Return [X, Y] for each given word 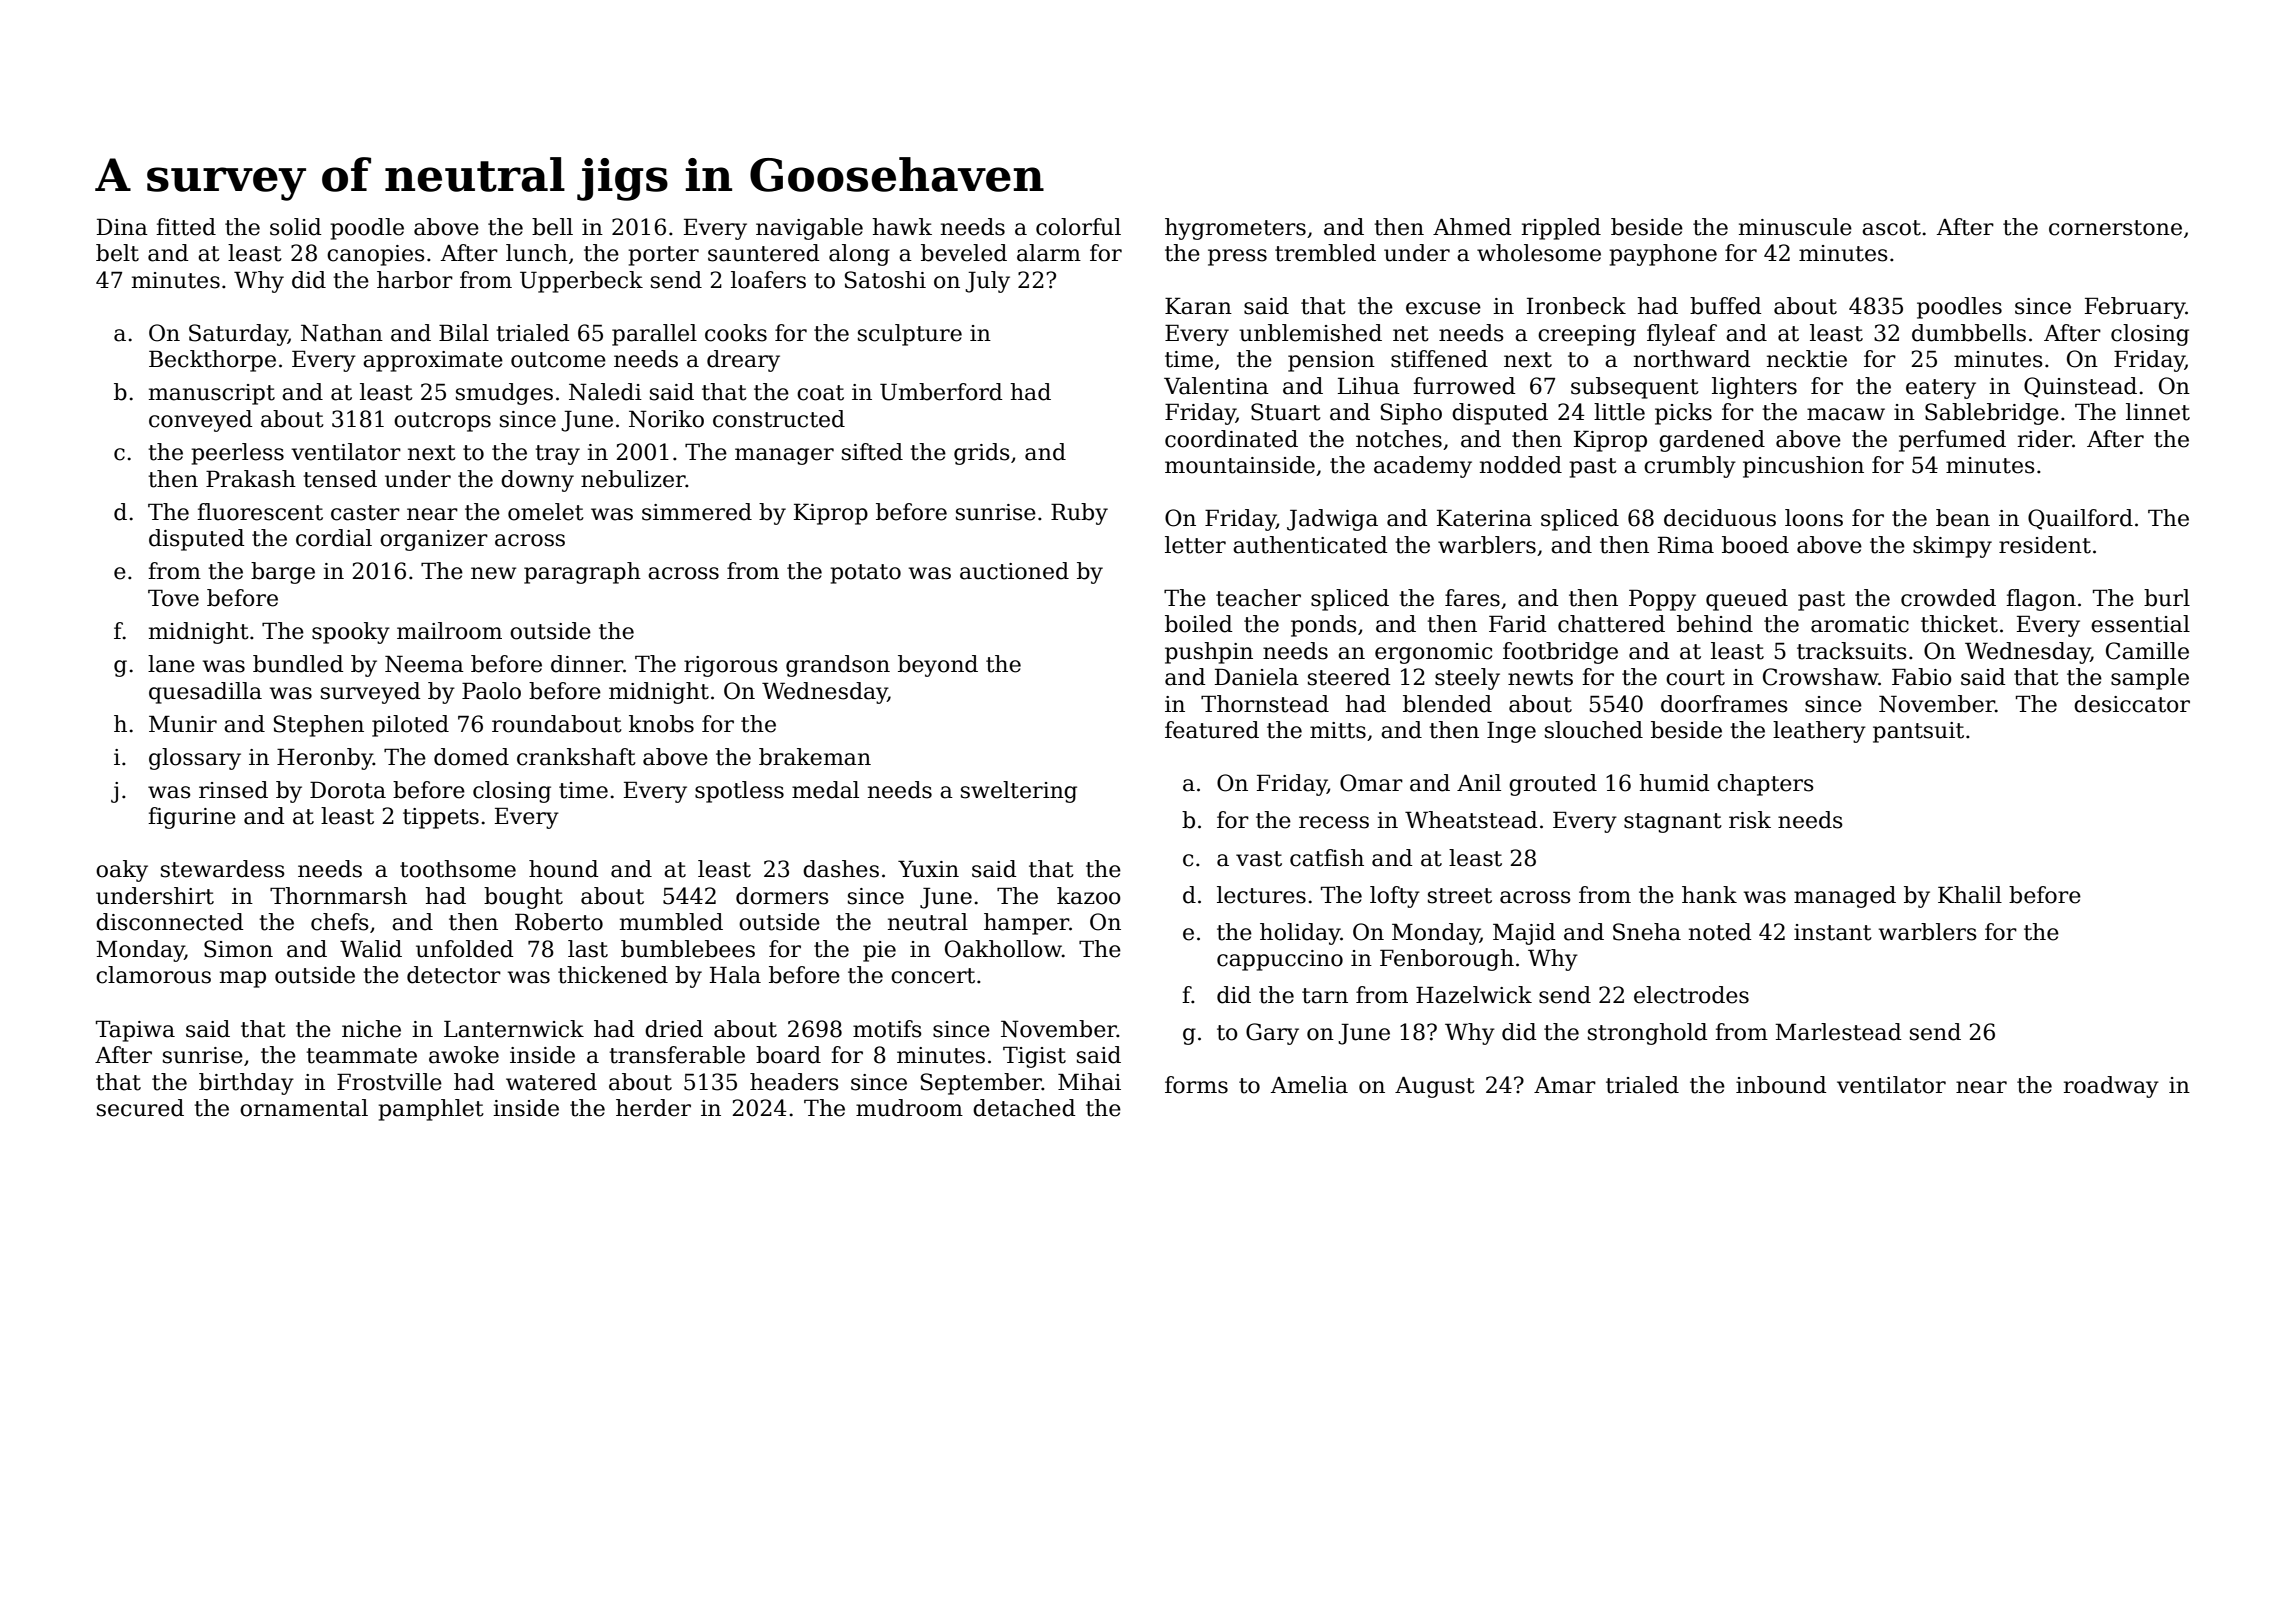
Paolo [491, 691]
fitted [186, 227]
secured [140, 1108]
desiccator [2132, 704]
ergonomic [1433, 653]
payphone [1663, 255]
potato [865, 574]
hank [1709, 895]
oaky [122, 871]
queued [1747, 600]
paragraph [582, 573]
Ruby [1079, 514]
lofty [1395, 897]
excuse [1443, 308]
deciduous [1720, 518]
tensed [340, 479]
